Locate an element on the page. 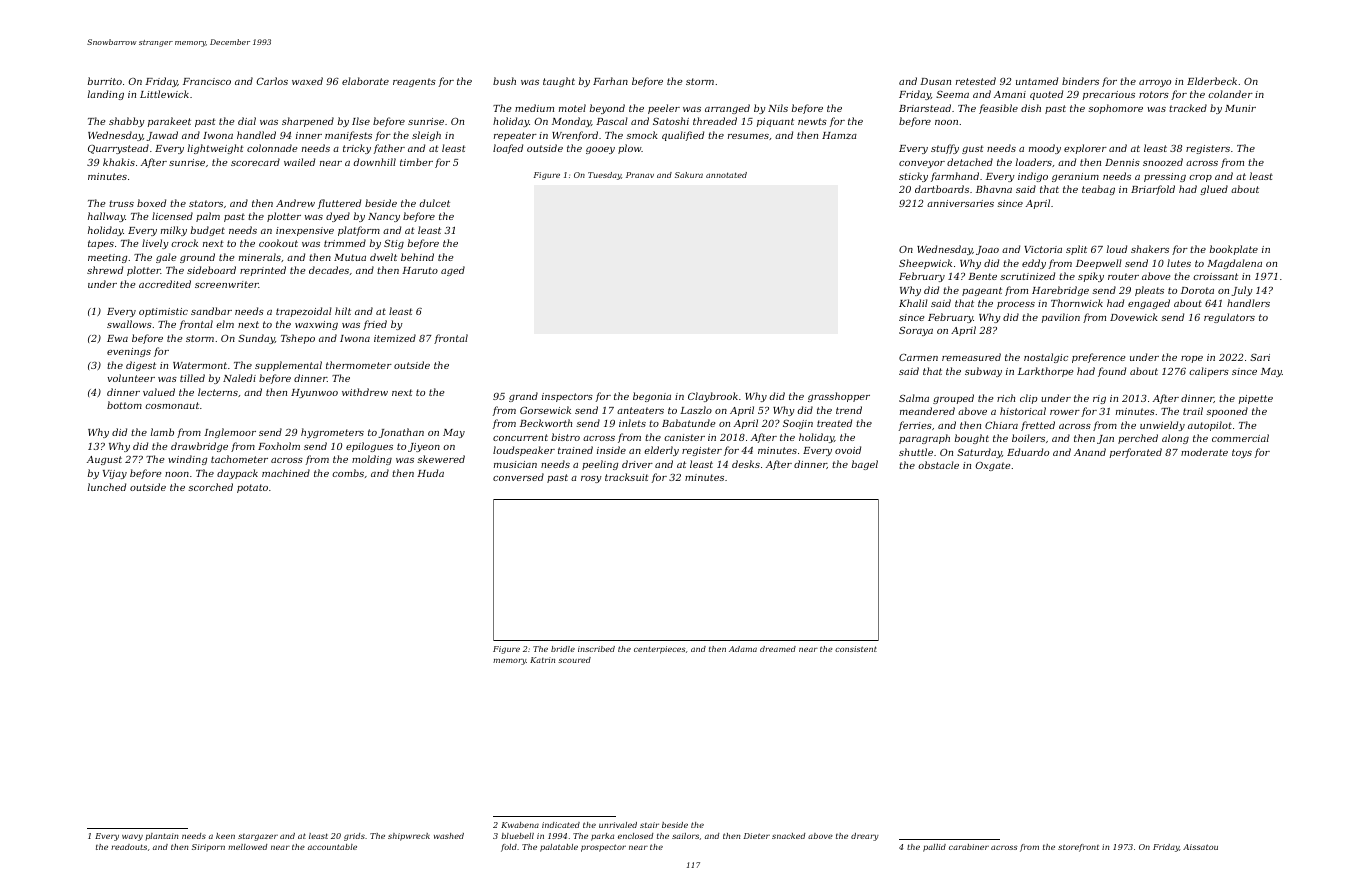 Image resolution: width=1372 pixels, height=887 pixels. Carlos is located at coordinates (272, 81).
